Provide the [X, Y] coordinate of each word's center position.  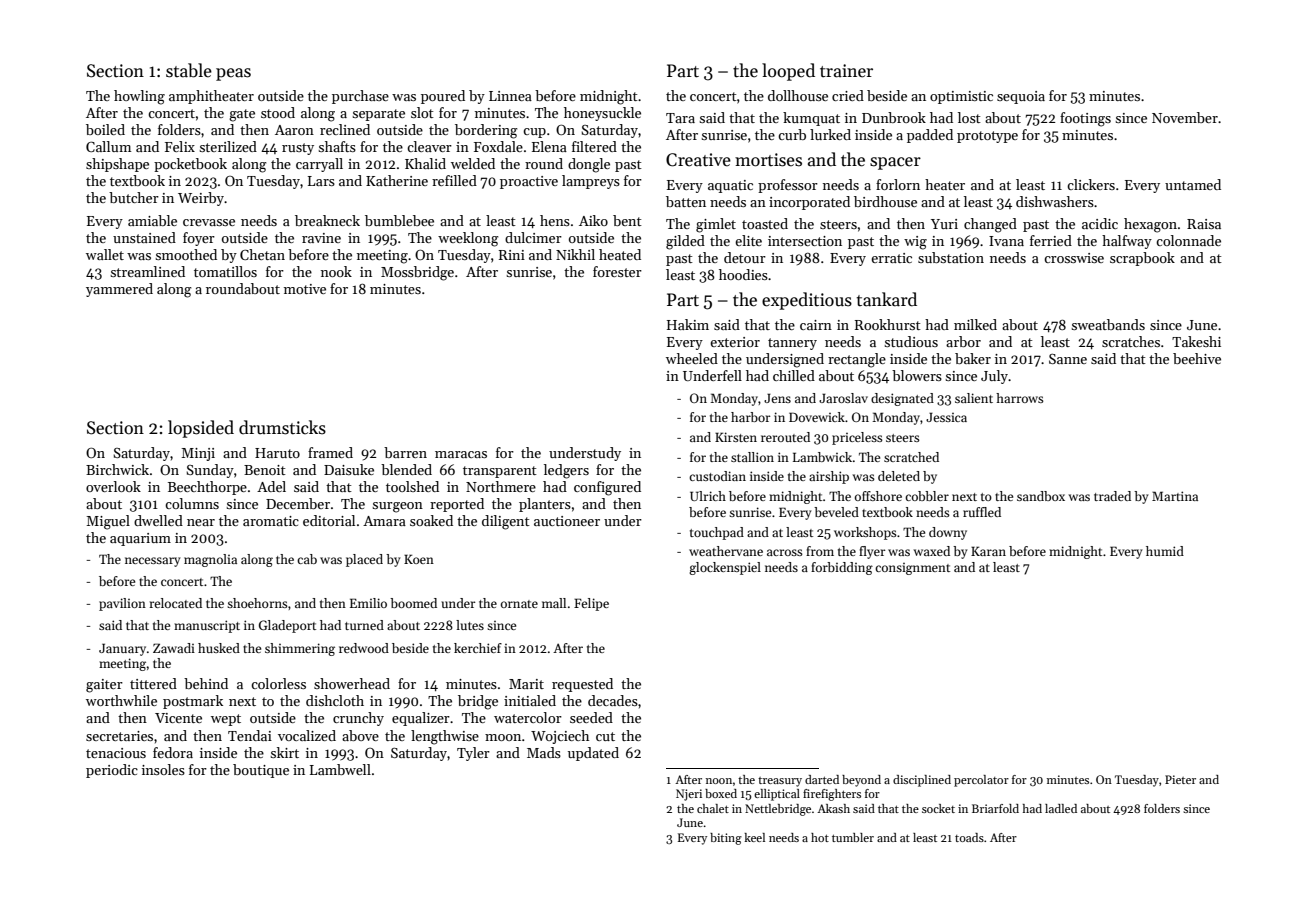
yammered [119, 290]
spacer [895, 163]
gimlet [716, 225]
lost [969, 117]
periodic [112, 771]
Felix [180, 146]
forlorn [898, 184]
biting [726, 839]
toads [969, 837]
